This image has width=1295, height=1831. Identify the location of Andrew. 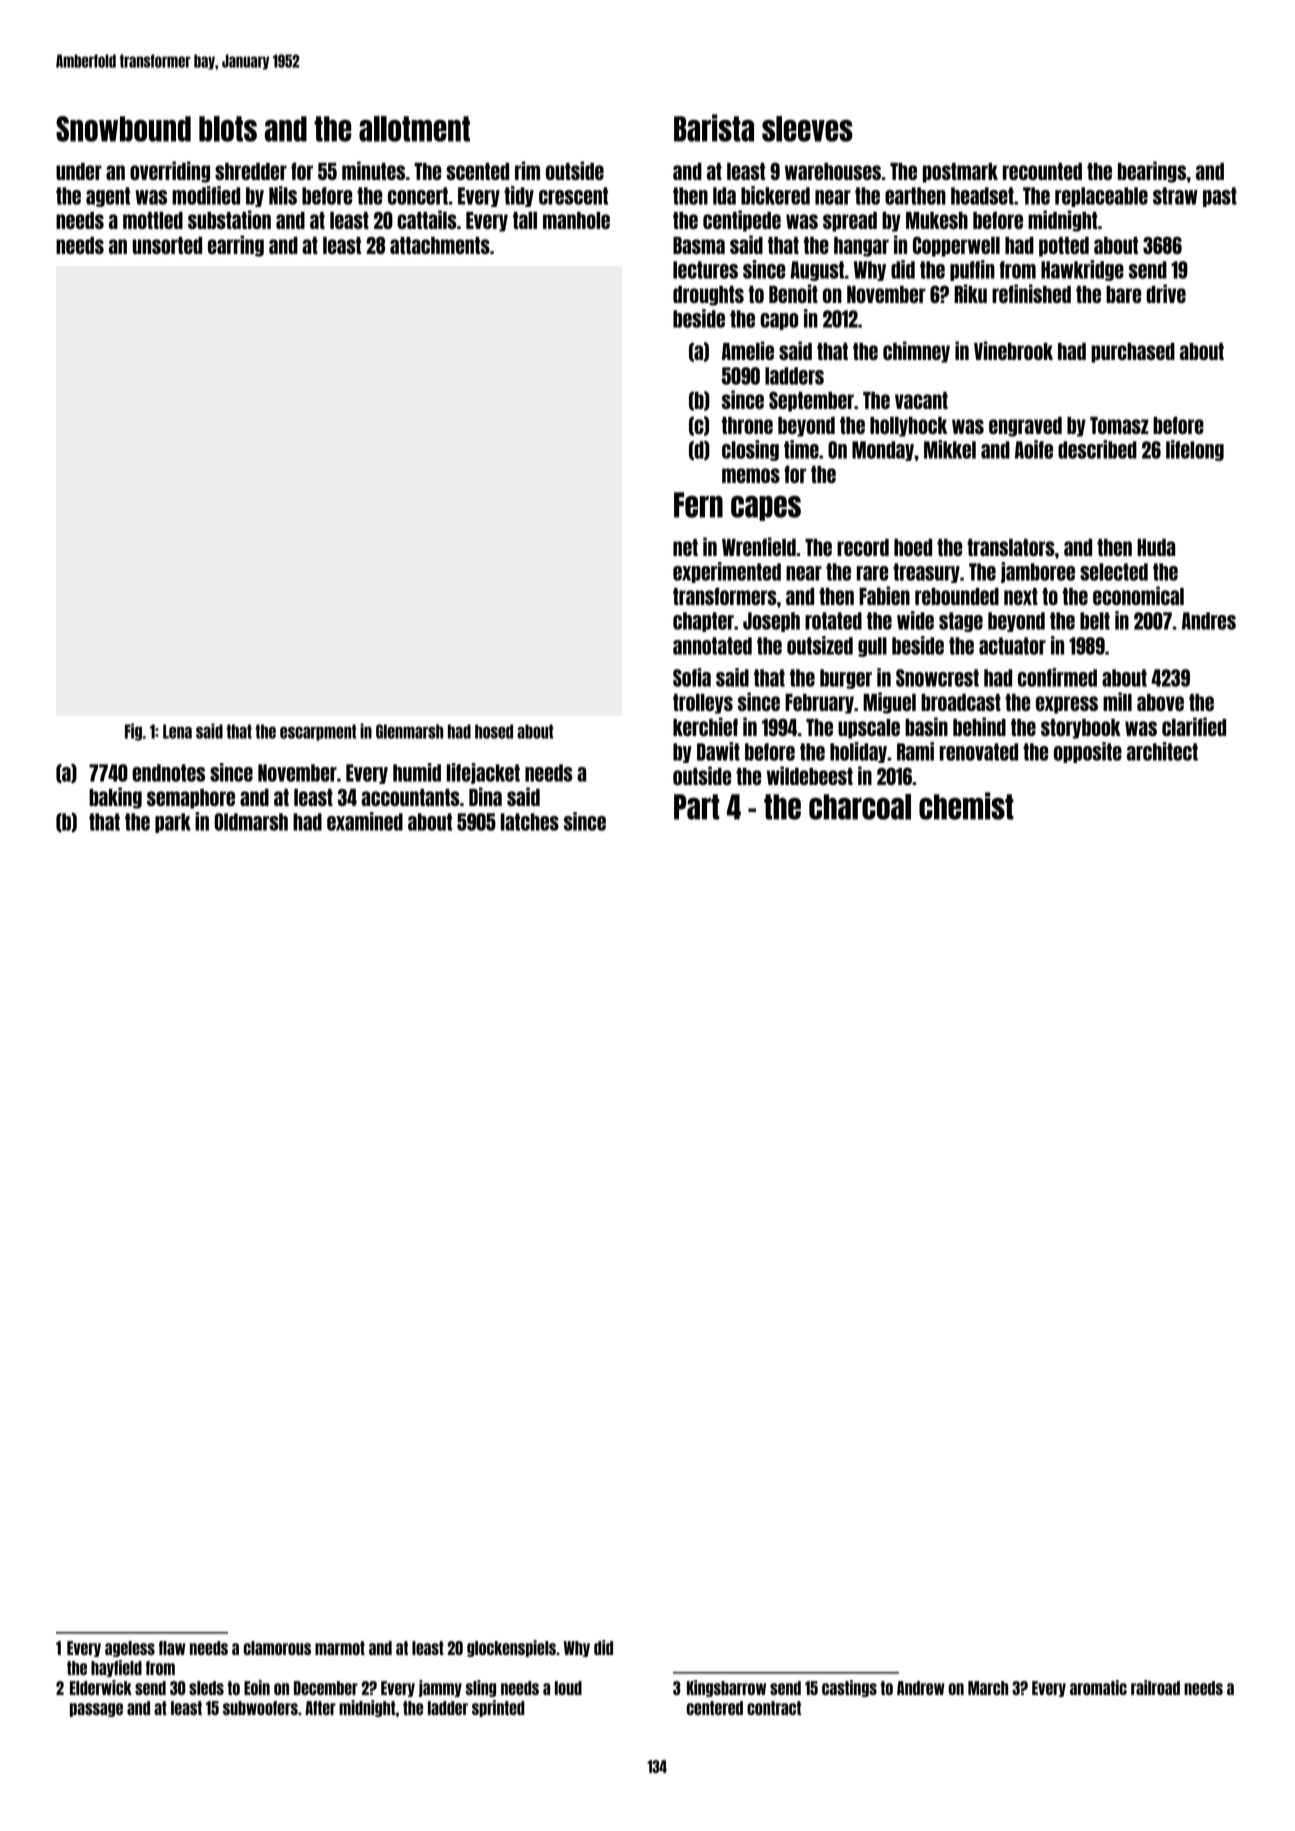
(921, 1688).
